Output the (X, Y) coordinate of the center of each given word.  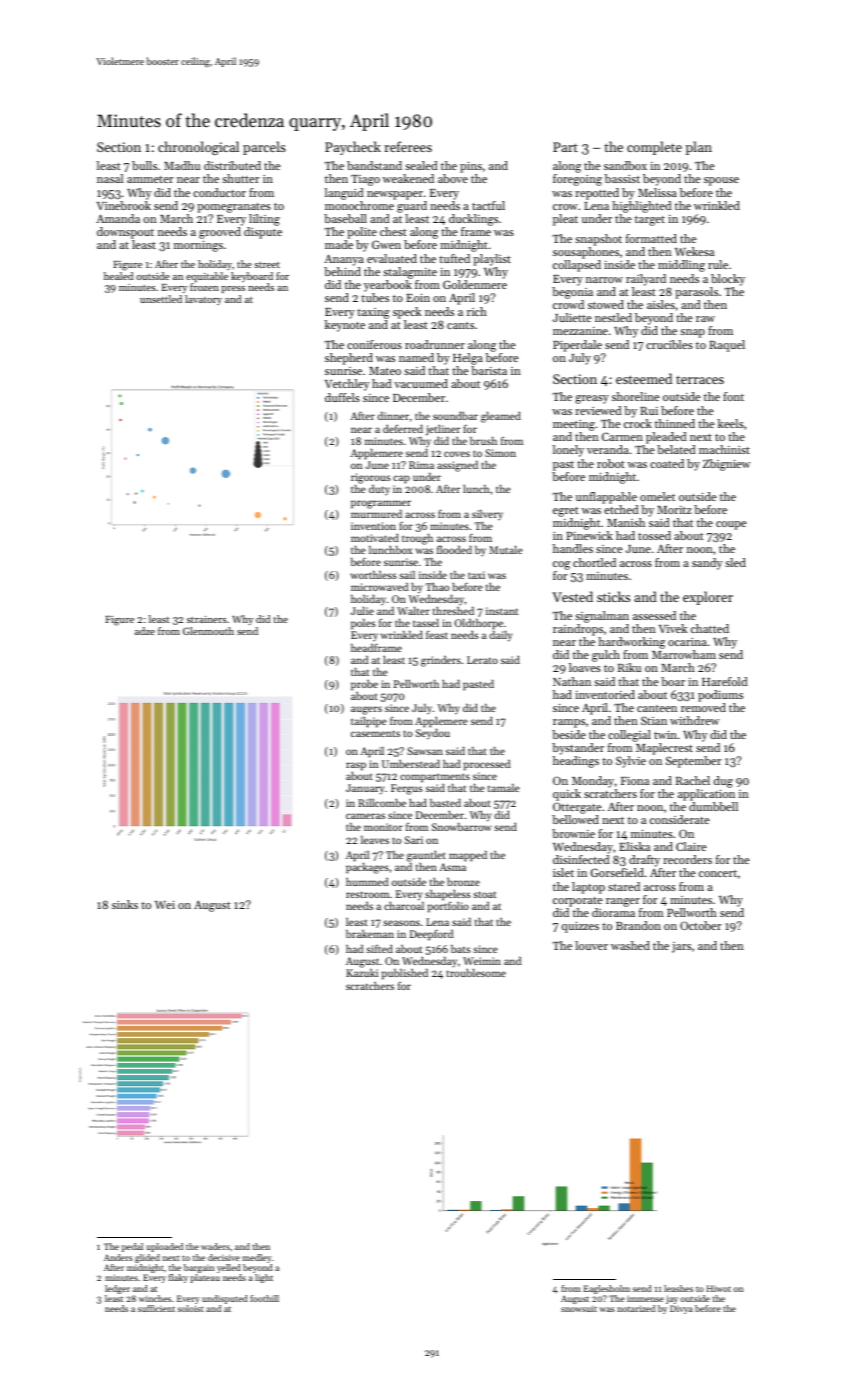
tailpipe (369, 722)
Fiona (635, 781)
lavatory (203, 300)
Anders (118, 1257)
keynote (345, 326)
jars (681, 947)
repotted (597, 194)
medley (257, 1258)
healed (118, 276)
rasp (356, 766)
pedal (132, 1247)
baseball (345, 218)
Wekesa (694, 251)
